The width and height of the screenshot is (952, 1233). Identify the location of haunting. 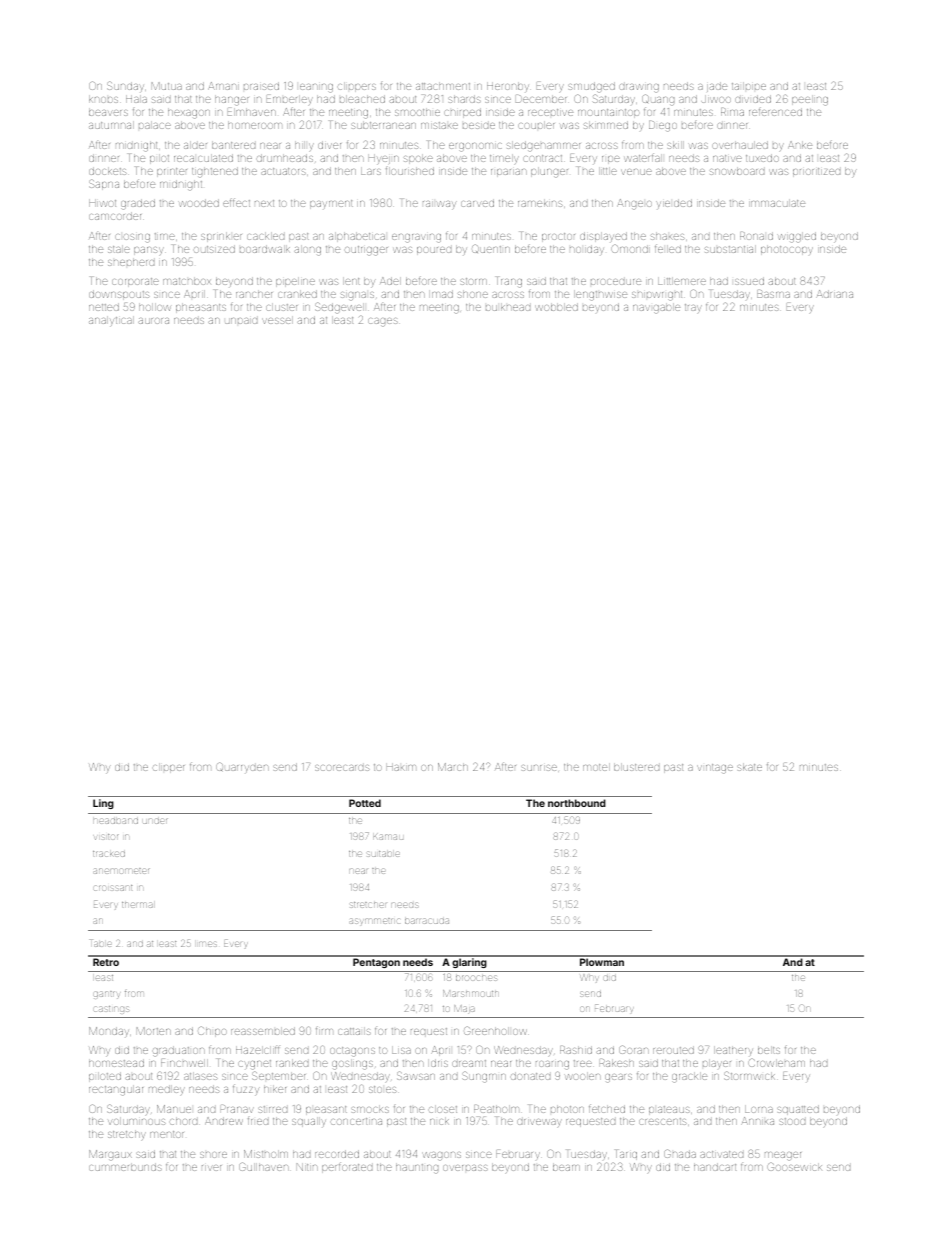
(417, 1168).
